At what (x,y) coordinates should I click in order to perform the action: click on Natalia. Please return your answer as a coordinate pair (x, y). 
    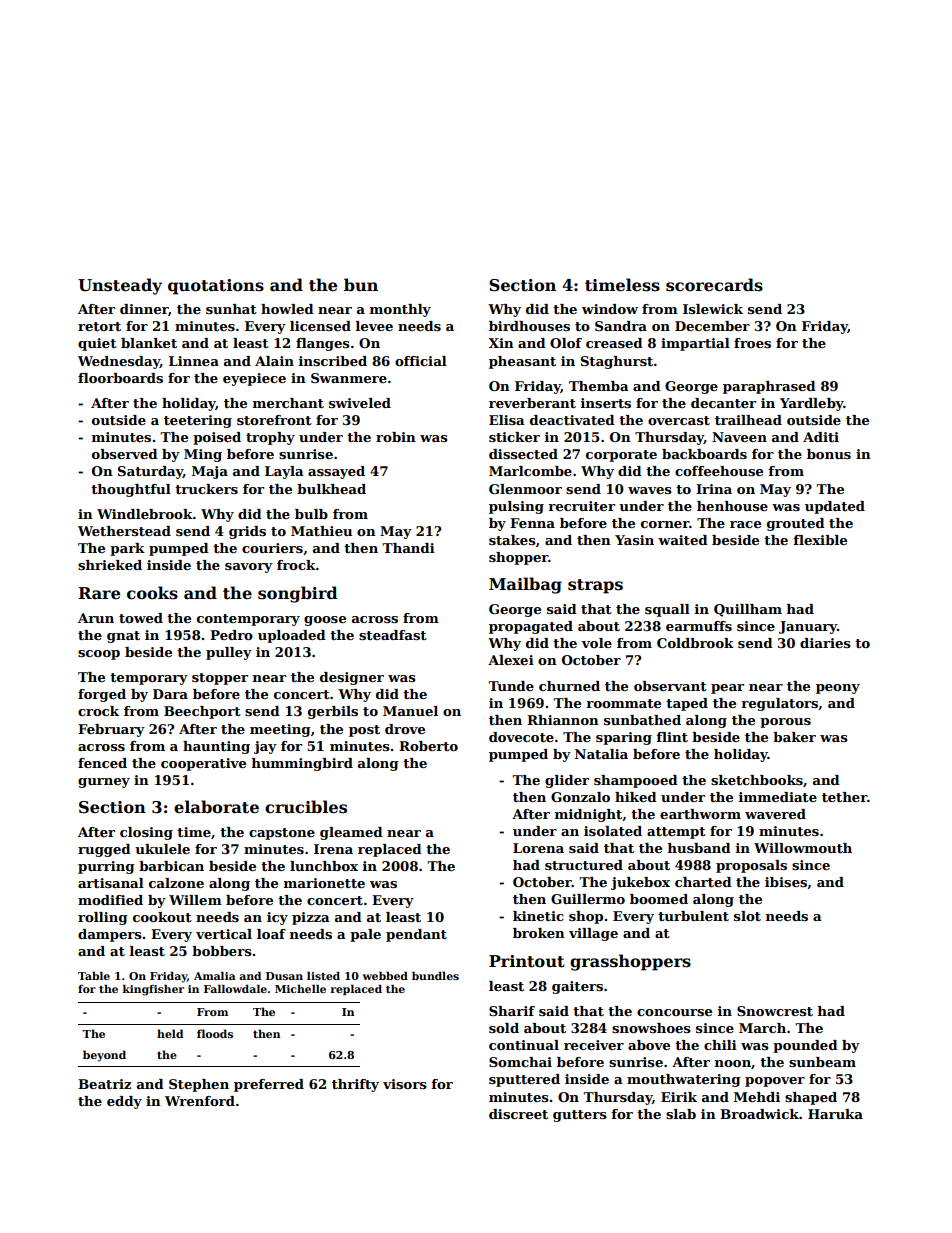
    Looking at the image, I should click on (601, 754).
